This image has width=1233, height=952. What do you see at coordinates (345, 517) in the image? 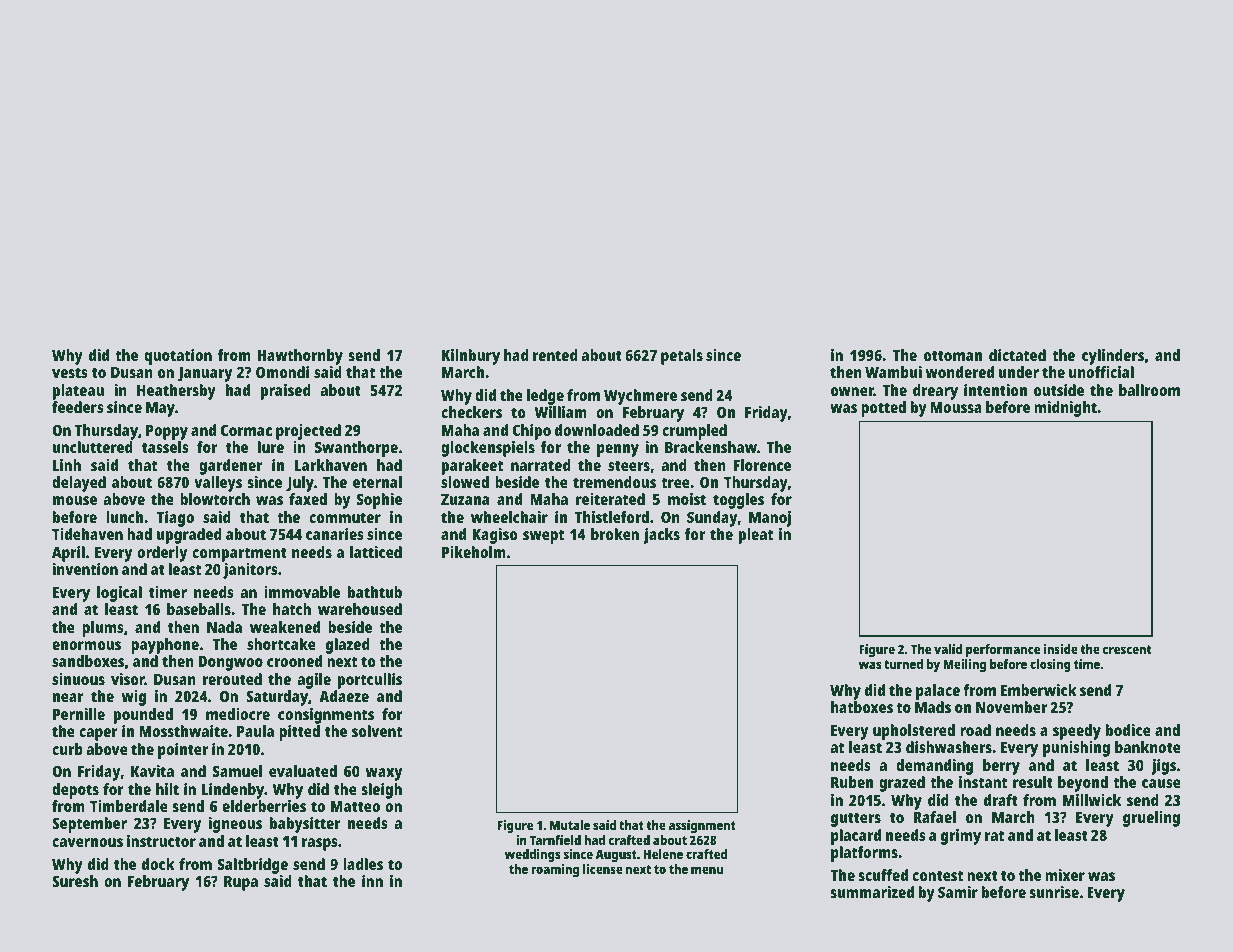
I see `commuter` at bounding box center [345, 517].
